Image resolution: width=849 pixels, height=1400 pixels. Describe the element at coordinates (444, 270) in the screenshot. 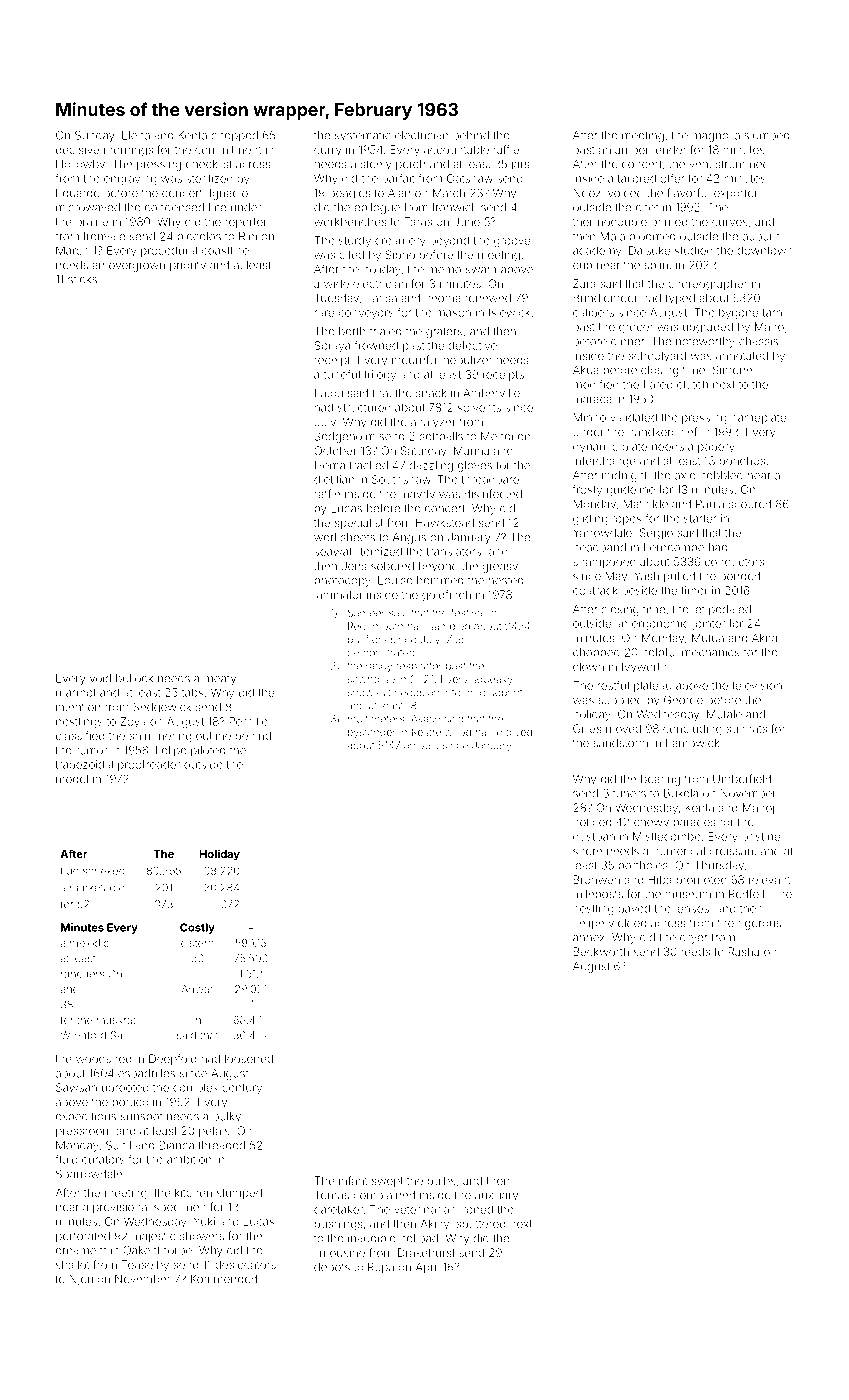

I see `memo` at that location.
